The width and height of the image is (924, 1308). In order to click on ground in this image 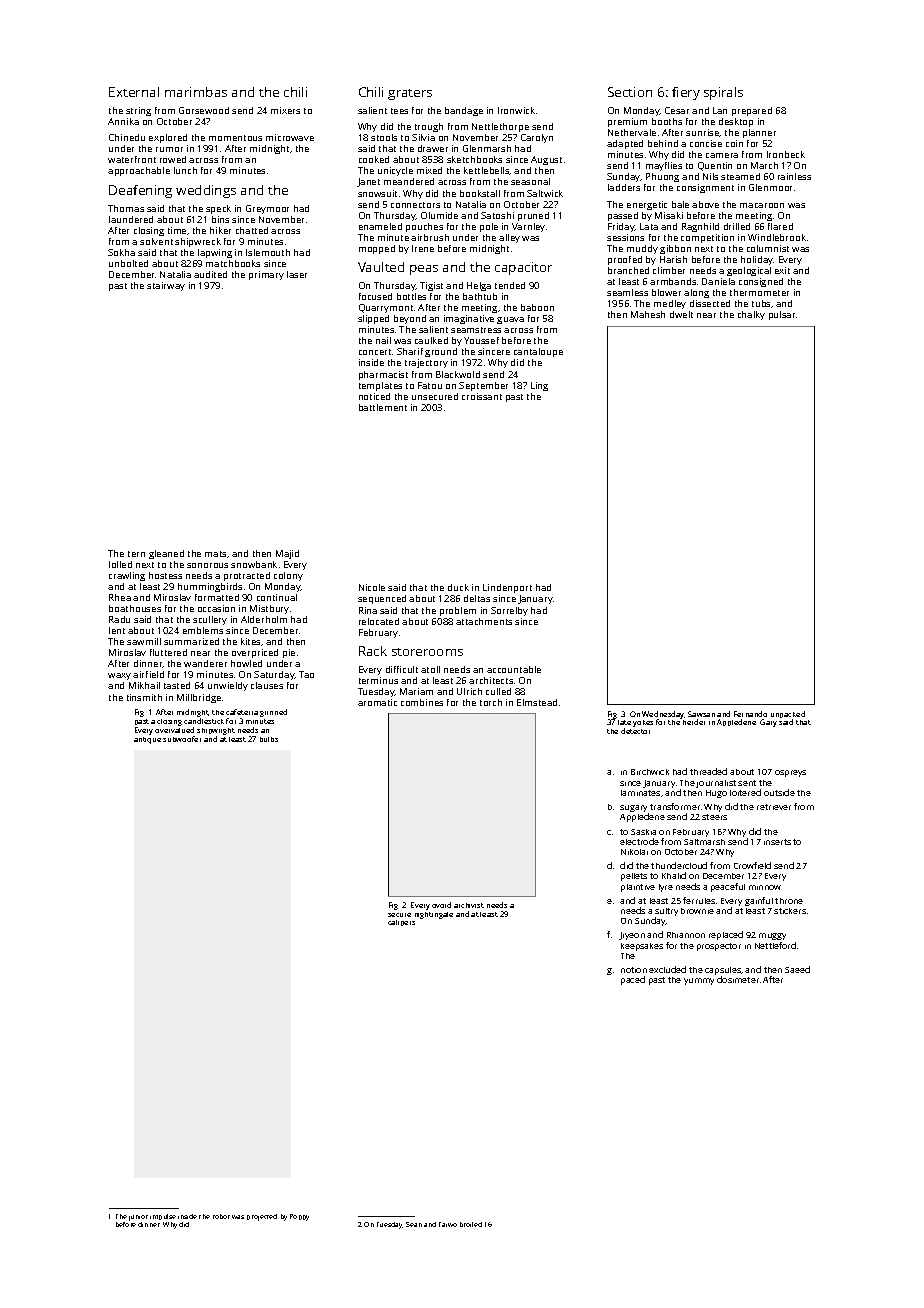, I will do `click(441, 352)`.
